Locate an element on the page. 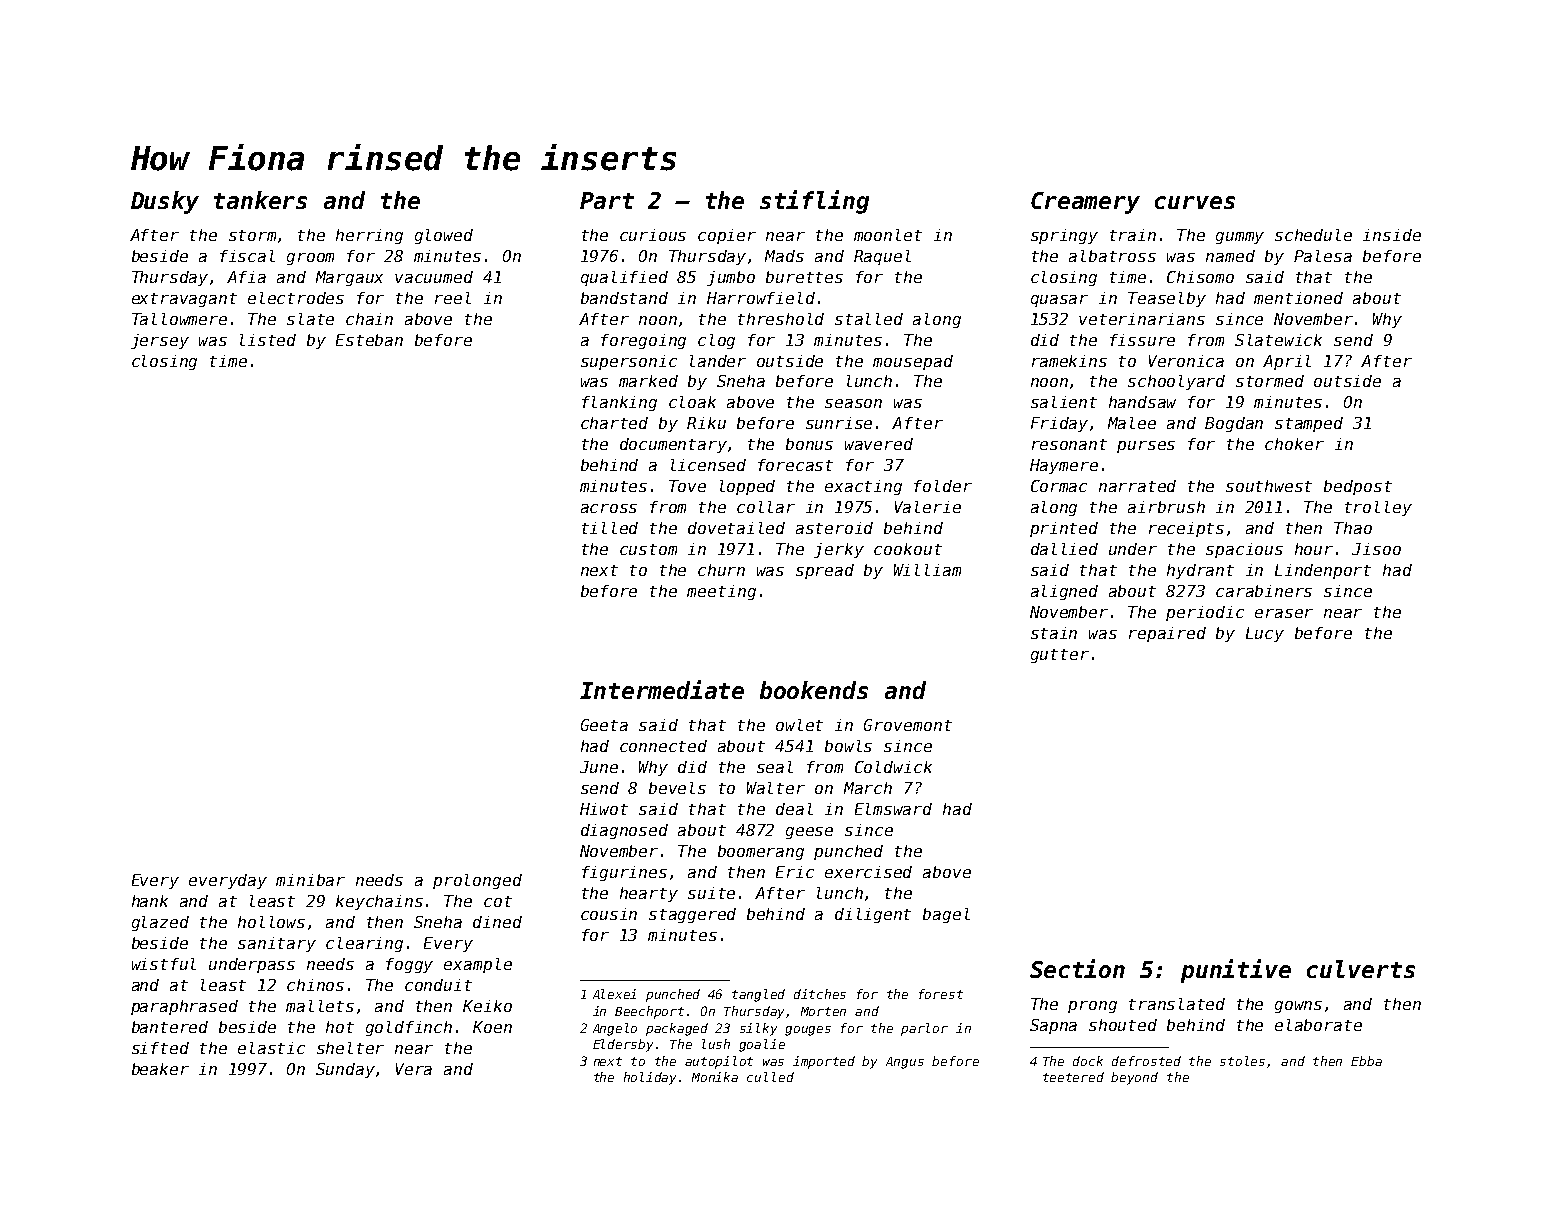 The height and width of the image is (1206, 1561). William is located at coordinates (927, 570).
